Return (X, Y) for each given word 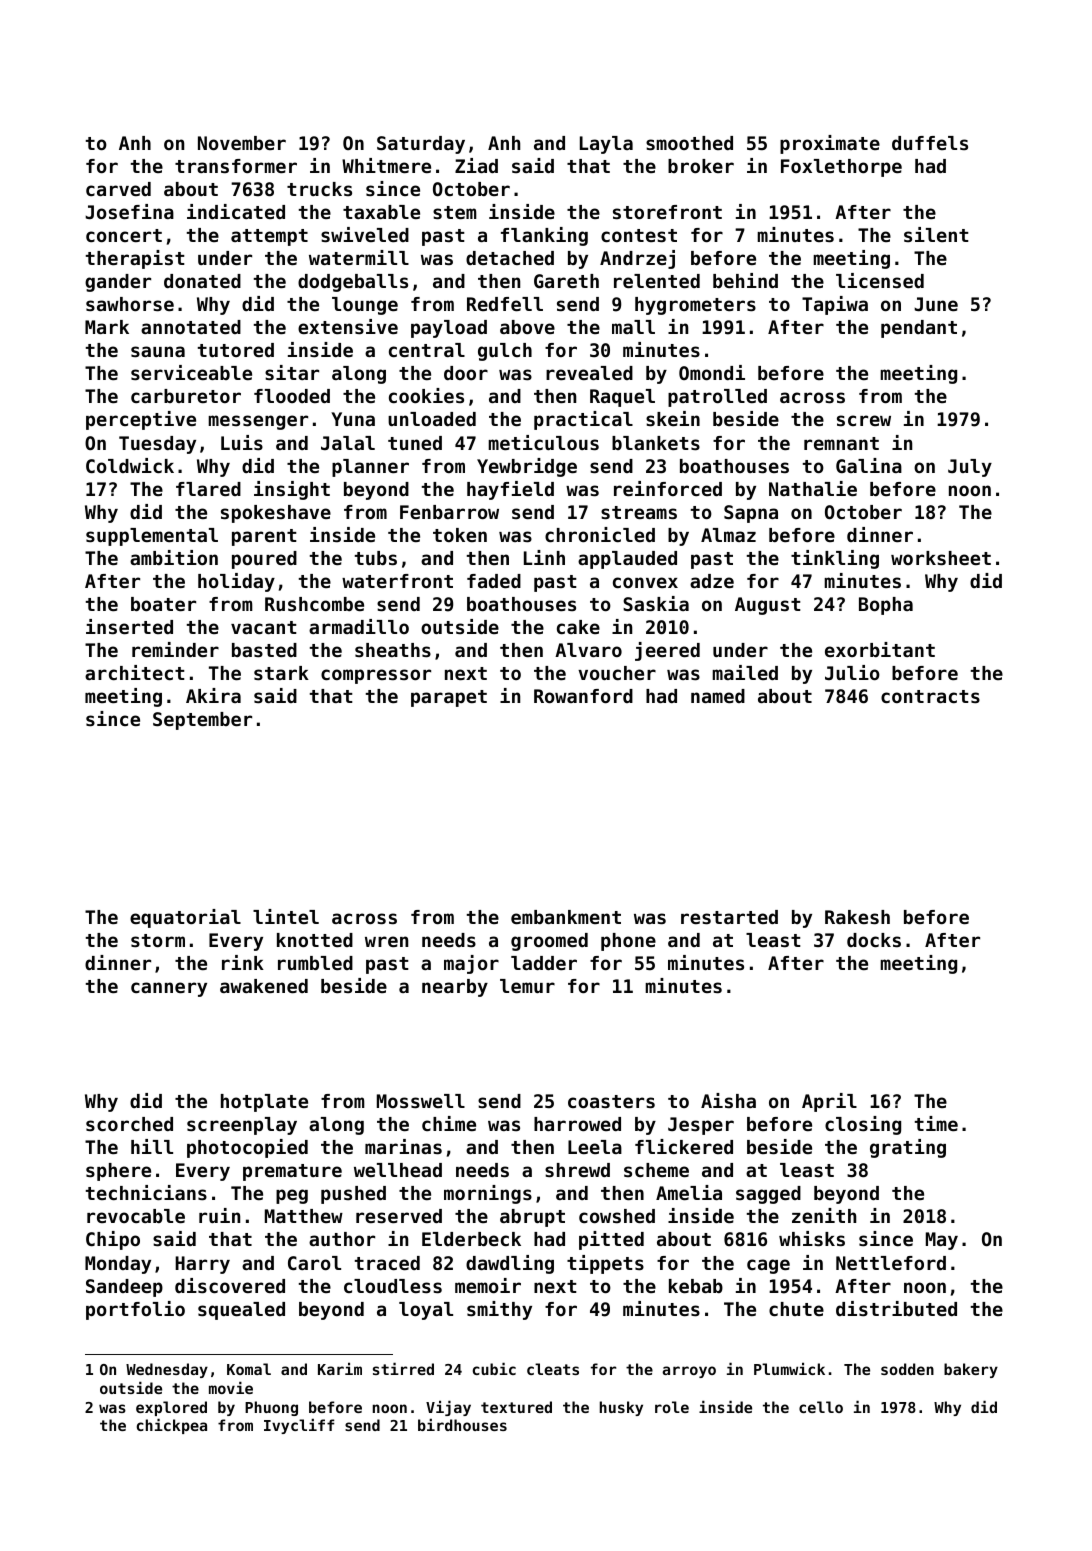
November (242, 143)
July (970, 468)
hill (152, 1146)
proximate (830, 144)
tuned (415, 443)
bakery (971, 1370)
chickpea (172, 1426)
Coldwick (130, 465)
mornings (488, 1194)
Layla (606, 145)
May (942, 1241)
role (672, 1407)
